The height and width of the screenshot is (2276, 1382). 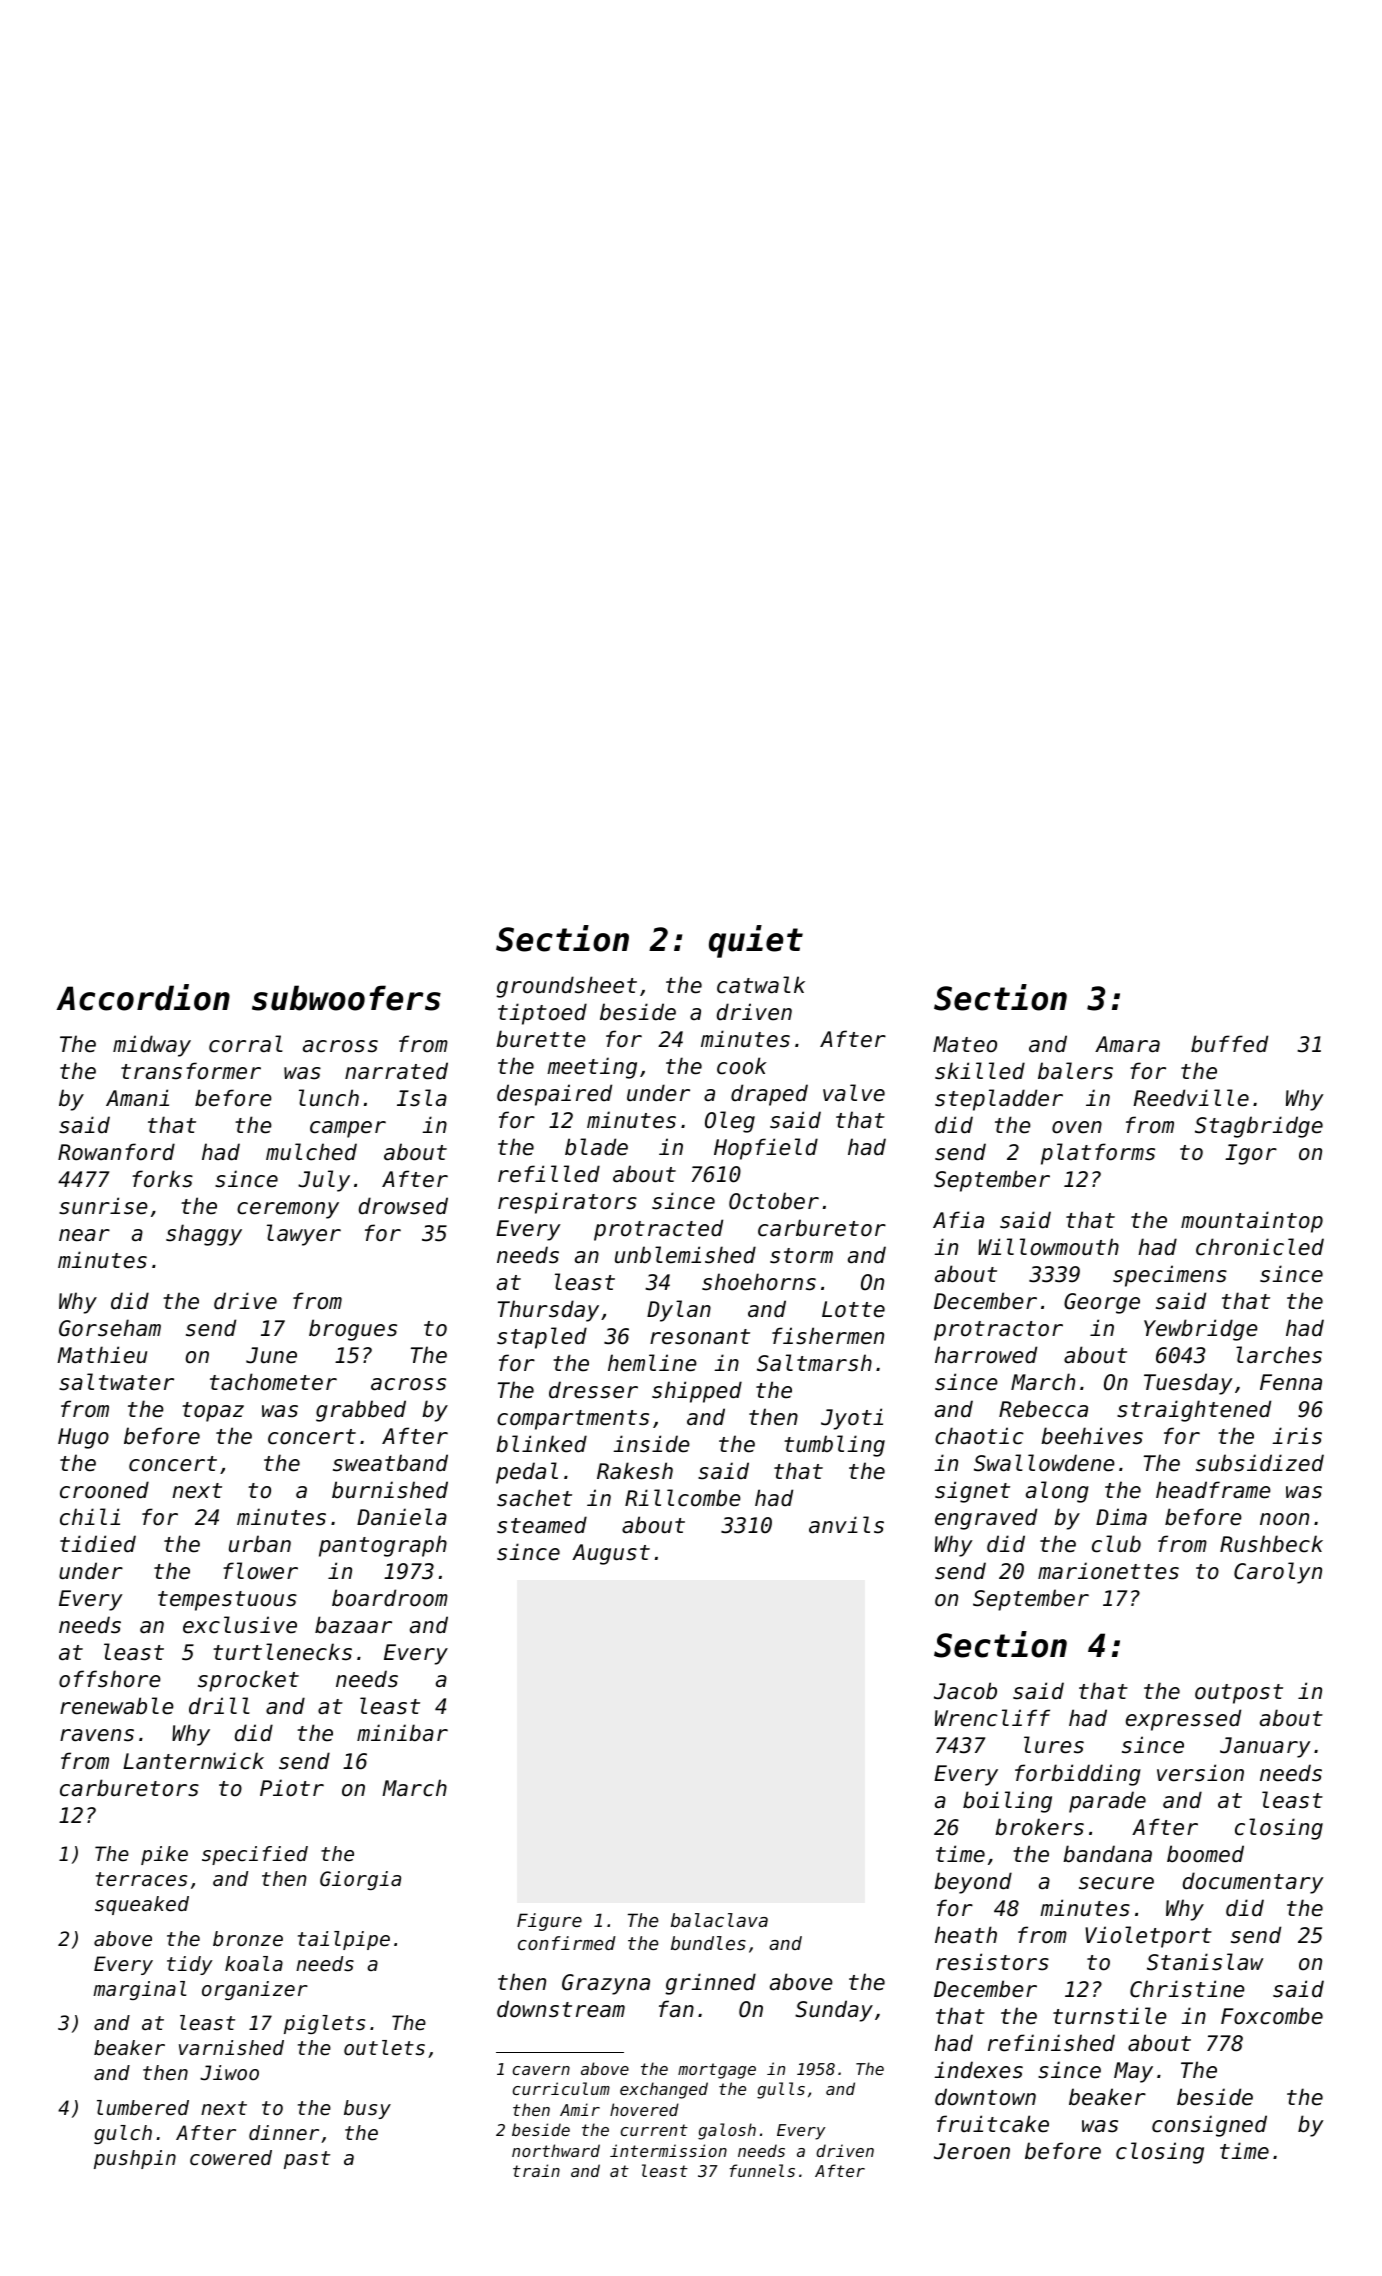 What do you see at coordinates (135, 2159) in the screenshot?
I see `pushpin` at bounding box center [135, 2159].
